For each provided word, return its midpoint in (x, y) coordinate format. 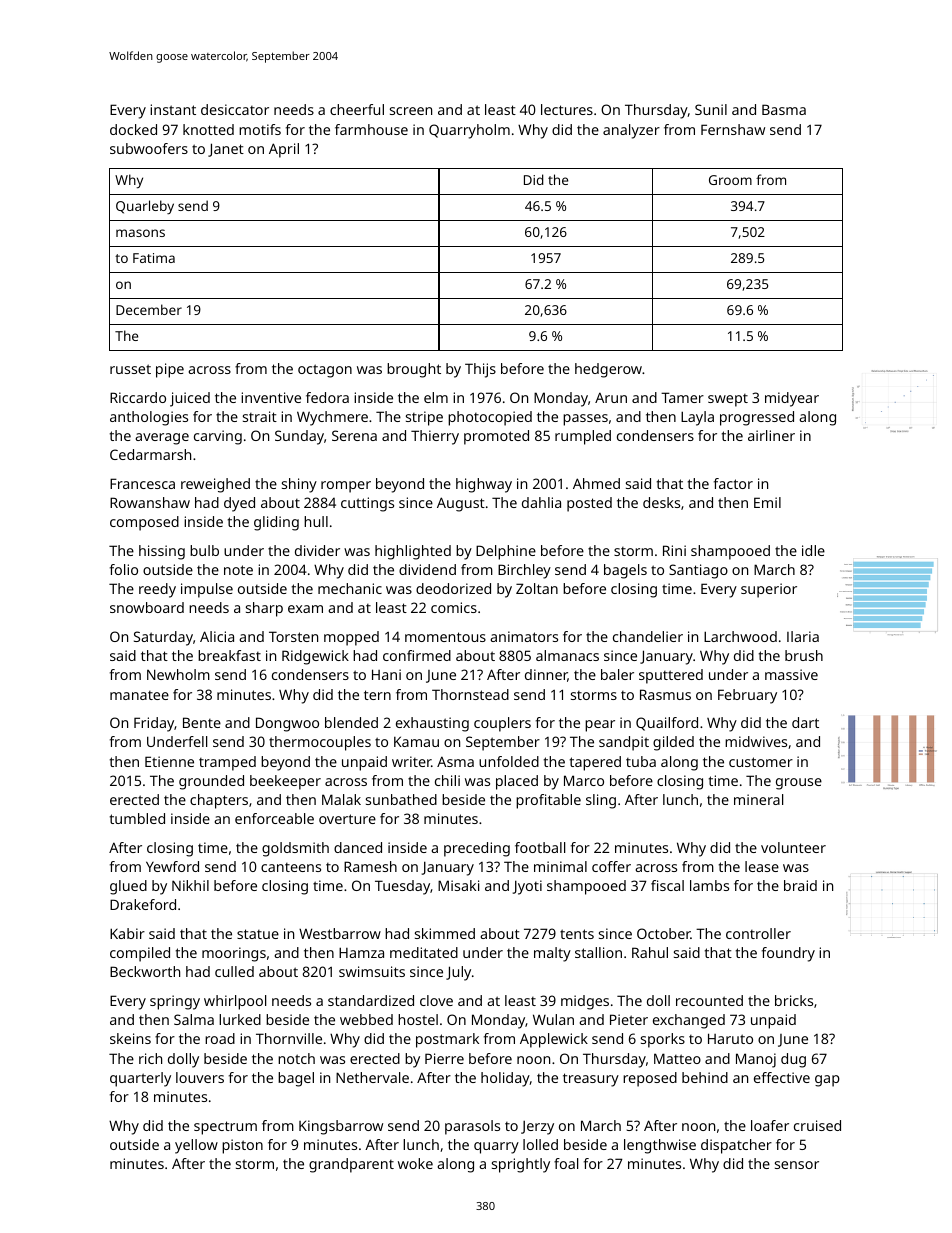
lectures (567, 109)
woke (415, 1163)
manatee (139, 695)
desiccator (235, 109)
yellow (196, 1146)
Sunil (711, 109)
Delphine (506, 552)
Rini (674, 550)
